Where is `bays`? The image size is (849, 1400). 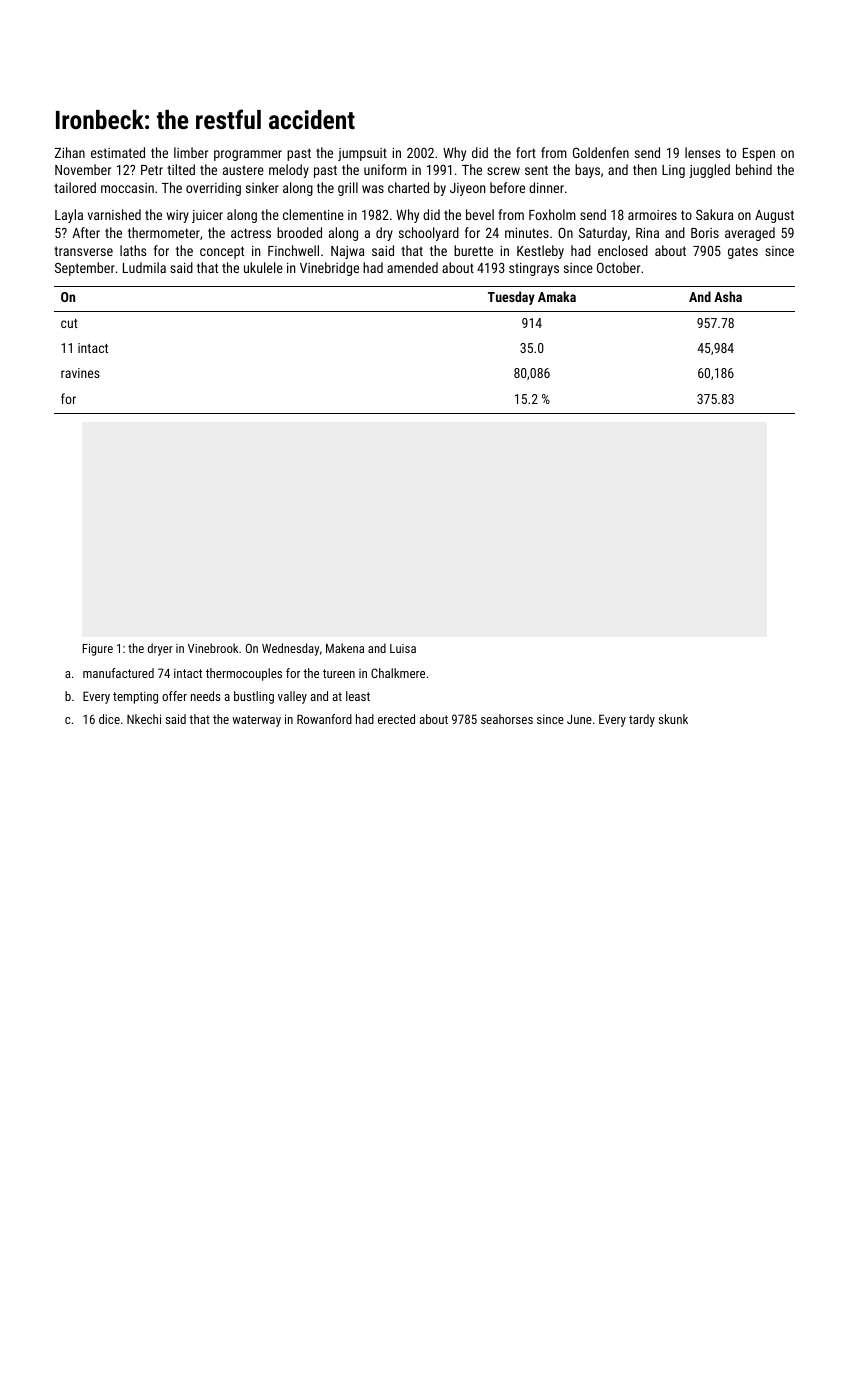 bays is located at coordinates (587, 171).
